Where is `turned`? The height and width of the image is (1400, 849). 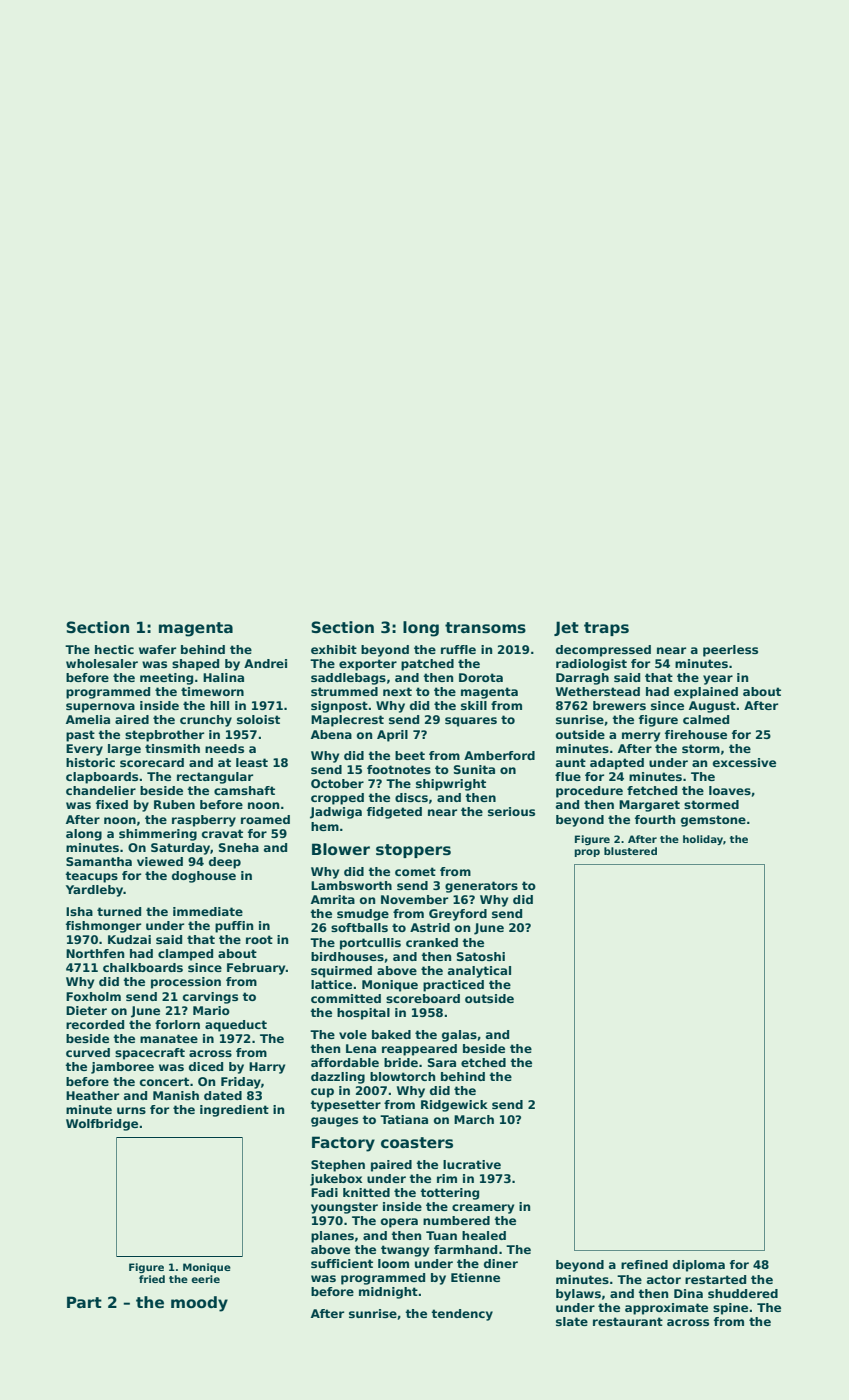
turned is located at coordinates (119, 911).
